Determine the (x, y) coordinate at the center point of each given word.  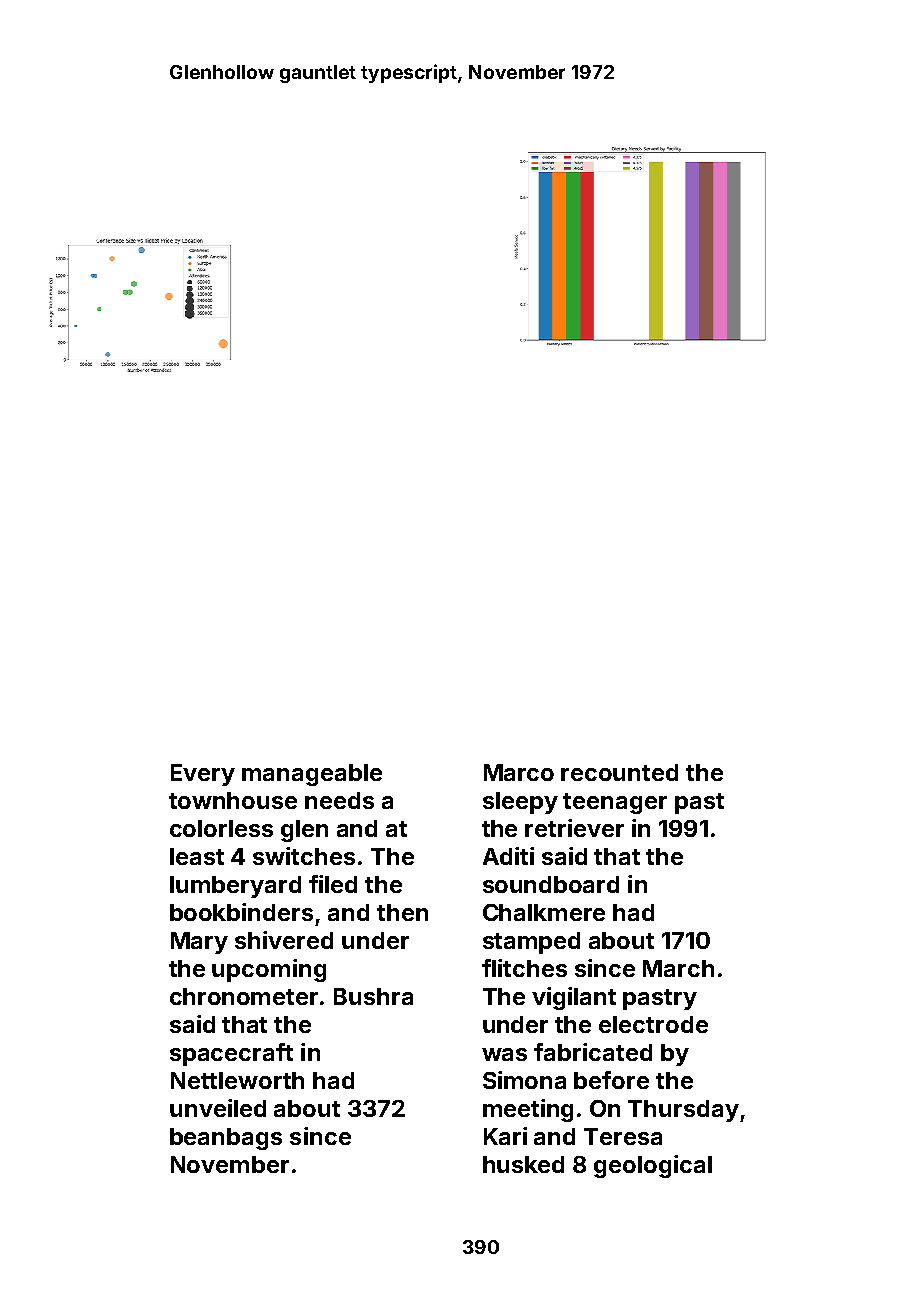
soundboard (551, 884)
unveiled (218, 1108)
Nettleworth (237, 1080)
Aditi (508, 856)
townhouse (233, 800)
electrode (653, 1024)
